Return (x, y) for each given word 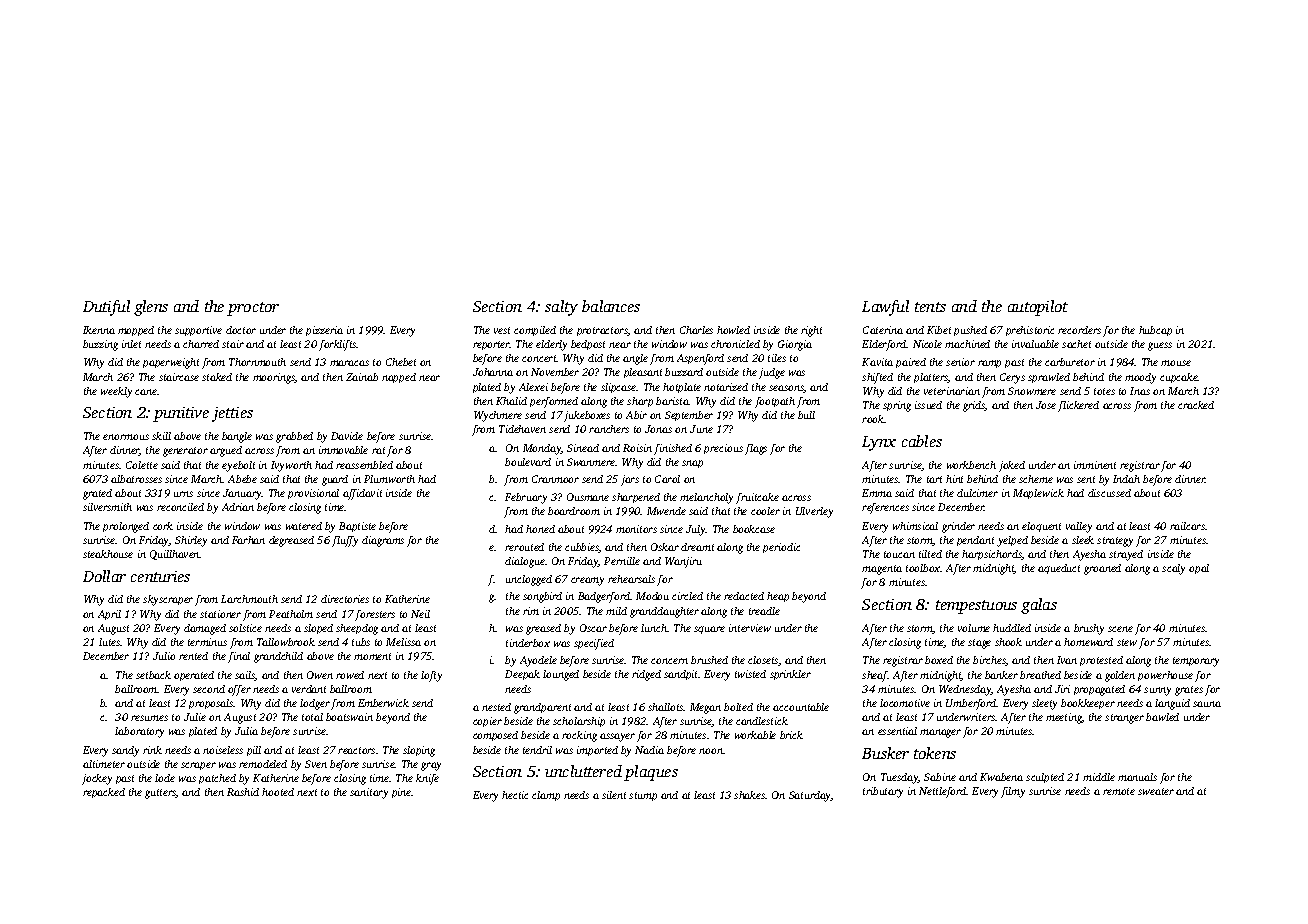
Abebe (242, 479)
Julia (246, 731)
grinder (958, 527)
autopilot (1038, 308)
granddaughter (664, 612)
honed (540, 529)
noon (711, 751)
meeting (1064, 718)
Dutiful (106, 308)
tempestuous (976, 607)
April (109, 615)
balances (611, 306)
